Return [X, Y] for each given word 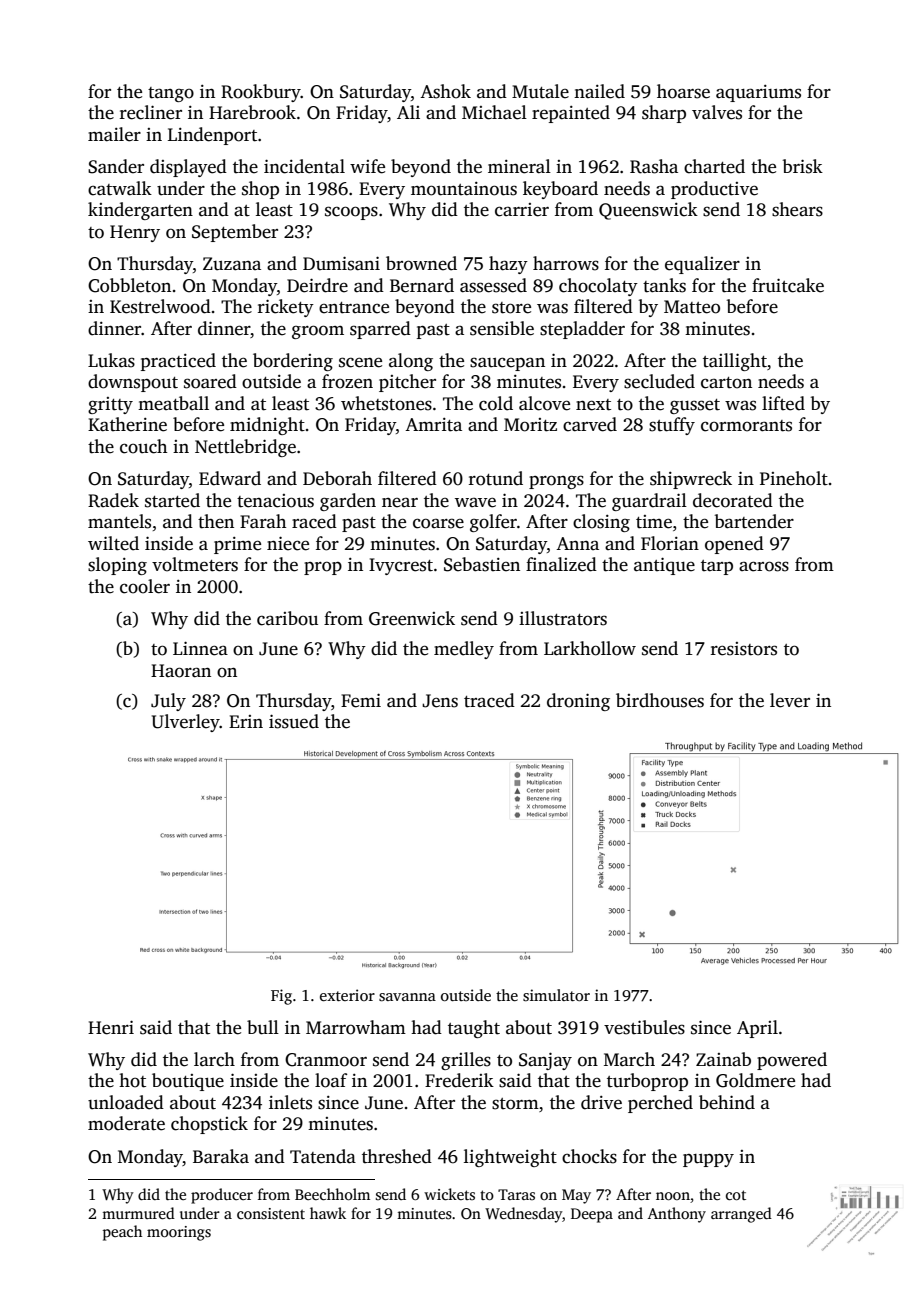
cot [736, 1195]
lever [790, 700]
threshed [397, 1156]
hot [132, 1080]
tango [171, 94]
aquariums [758, 93]
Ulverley [186, 723]
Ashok [445, 91]
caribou [287, 618]
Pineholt [794, 478]
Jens [440, 701]
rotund [496, 478]
